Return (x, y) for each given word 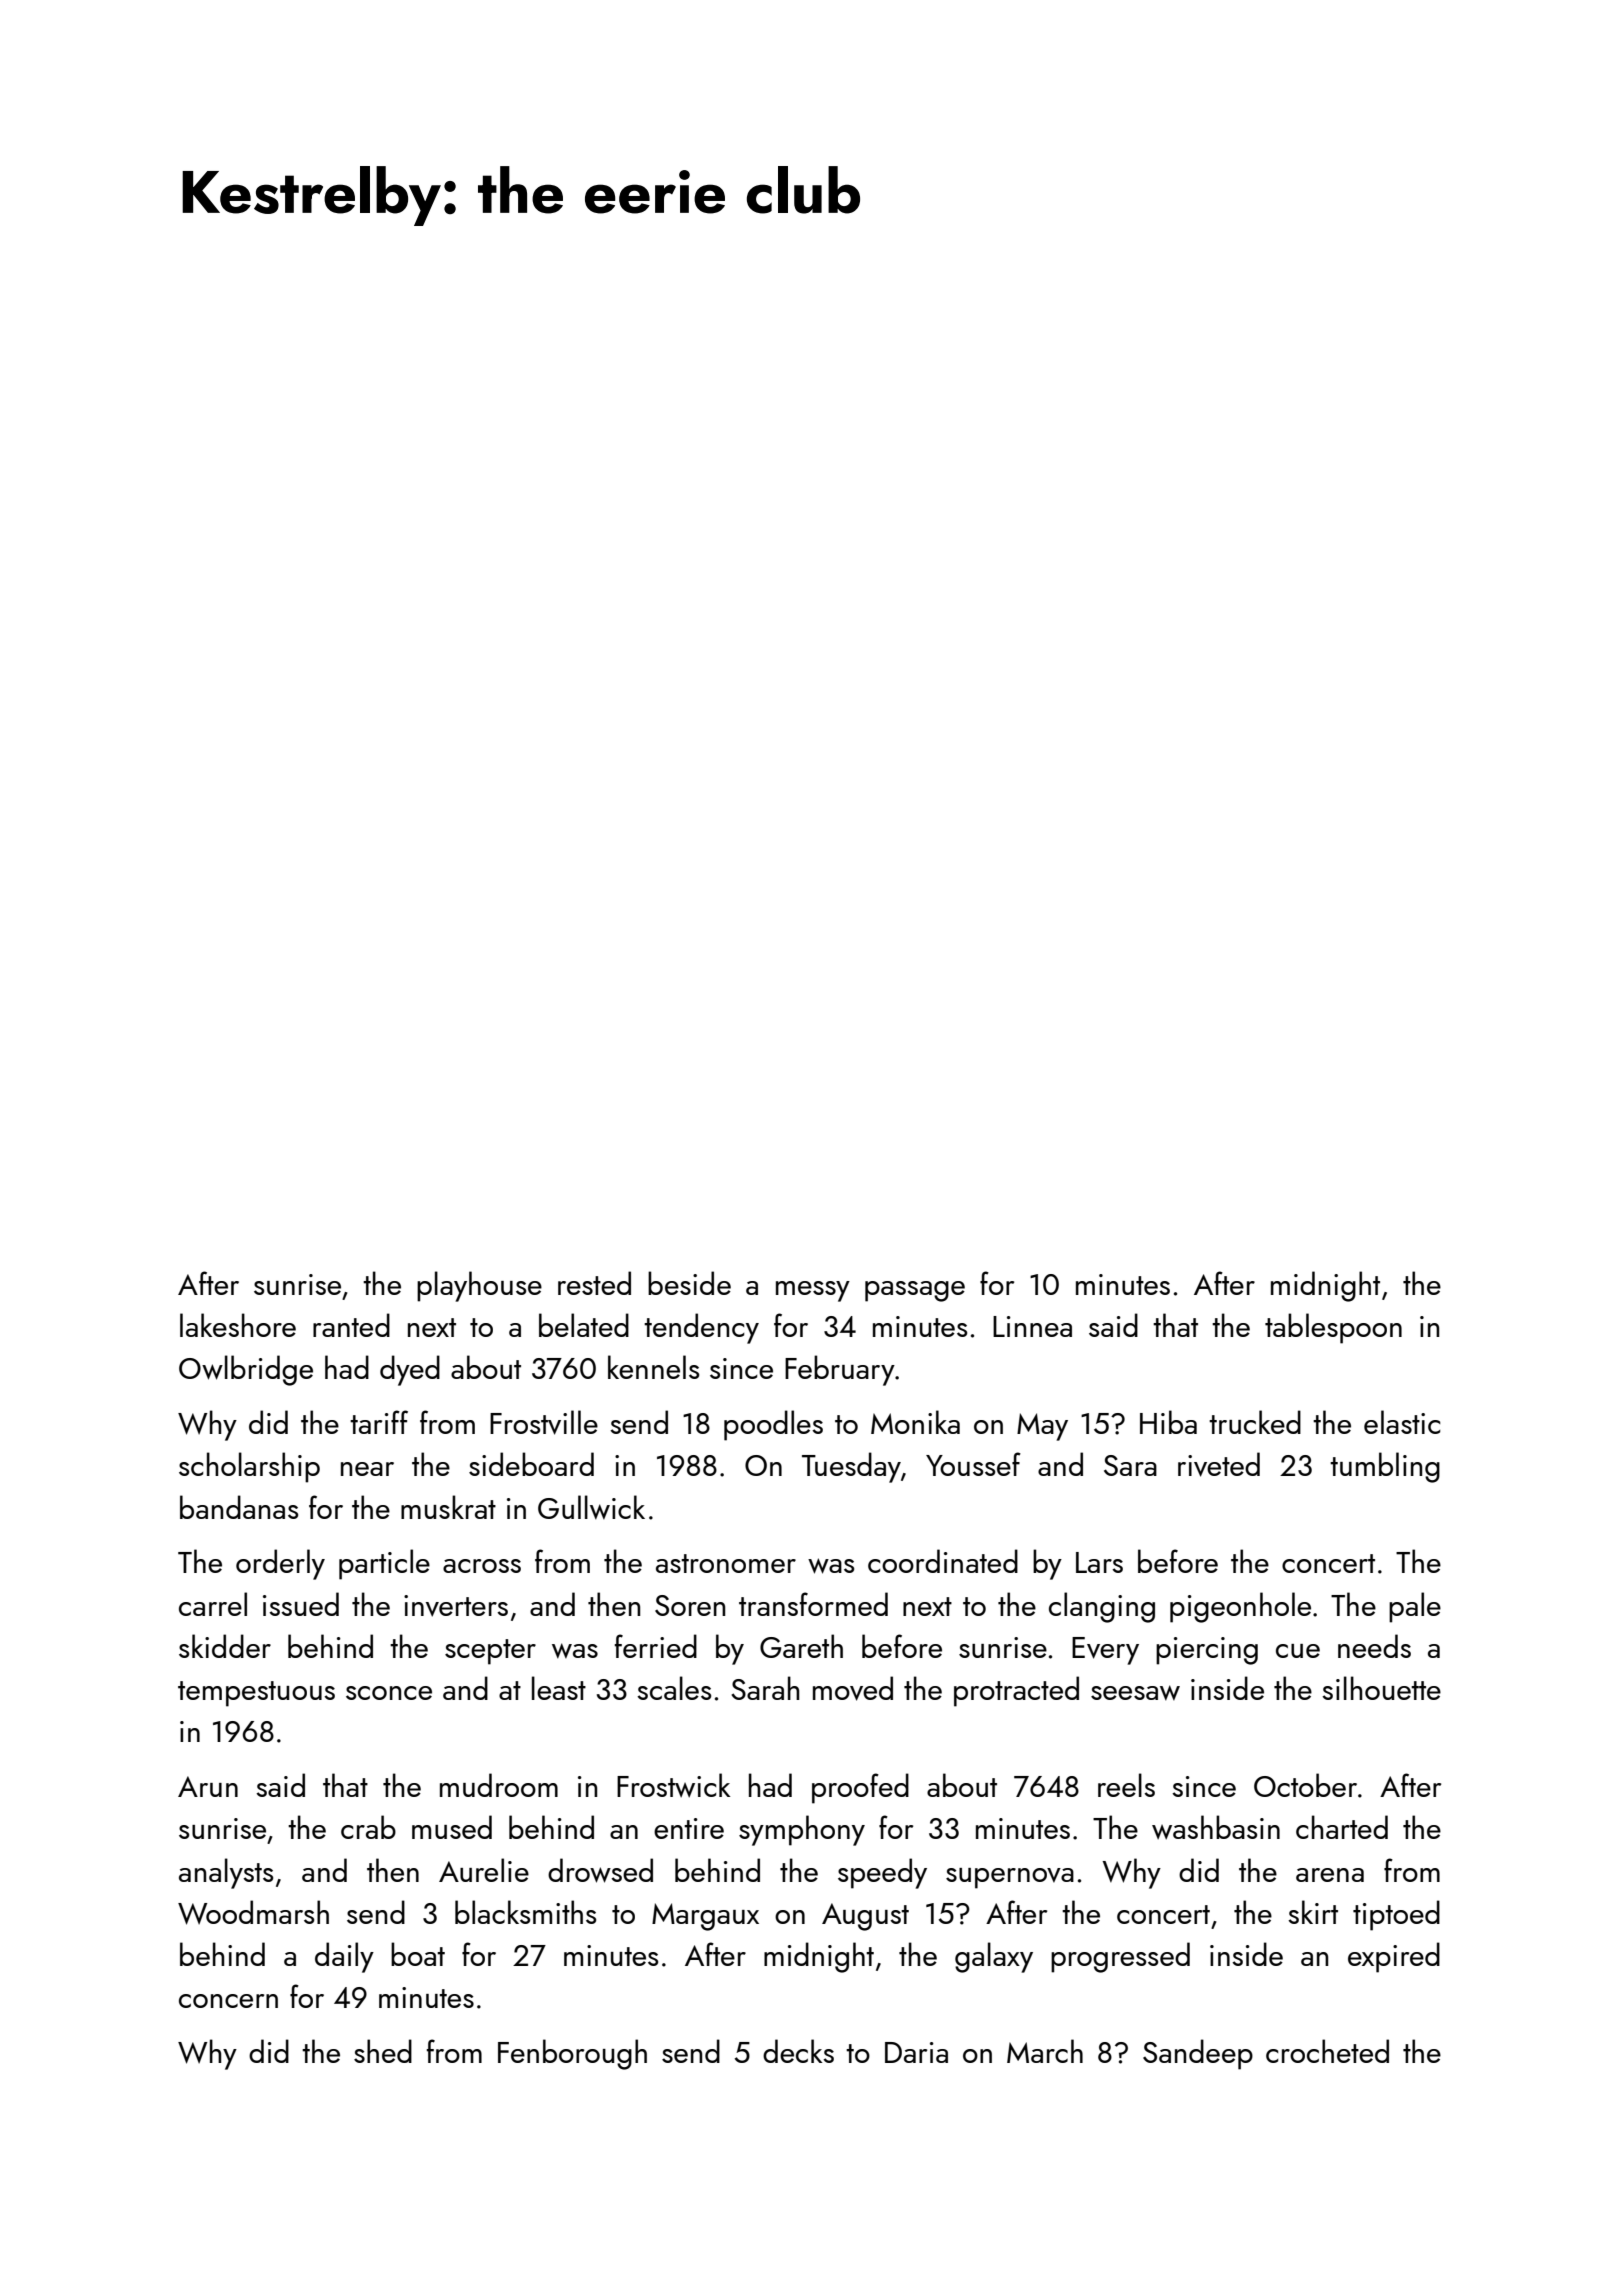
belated (584, 1325)
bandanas (239, 1507)
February (840, 1370)
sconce (389, 1693)
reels (1126, 1785)
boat (418, 1954)
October (1305, 1785)
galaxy (994, 1957)
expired (1394, 1957)
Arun (208, 1786)
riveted (1219, 1464)
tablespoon (1333, 1328)
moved (853, 1688)
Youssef (973, 1464)
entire (689, 1828)
